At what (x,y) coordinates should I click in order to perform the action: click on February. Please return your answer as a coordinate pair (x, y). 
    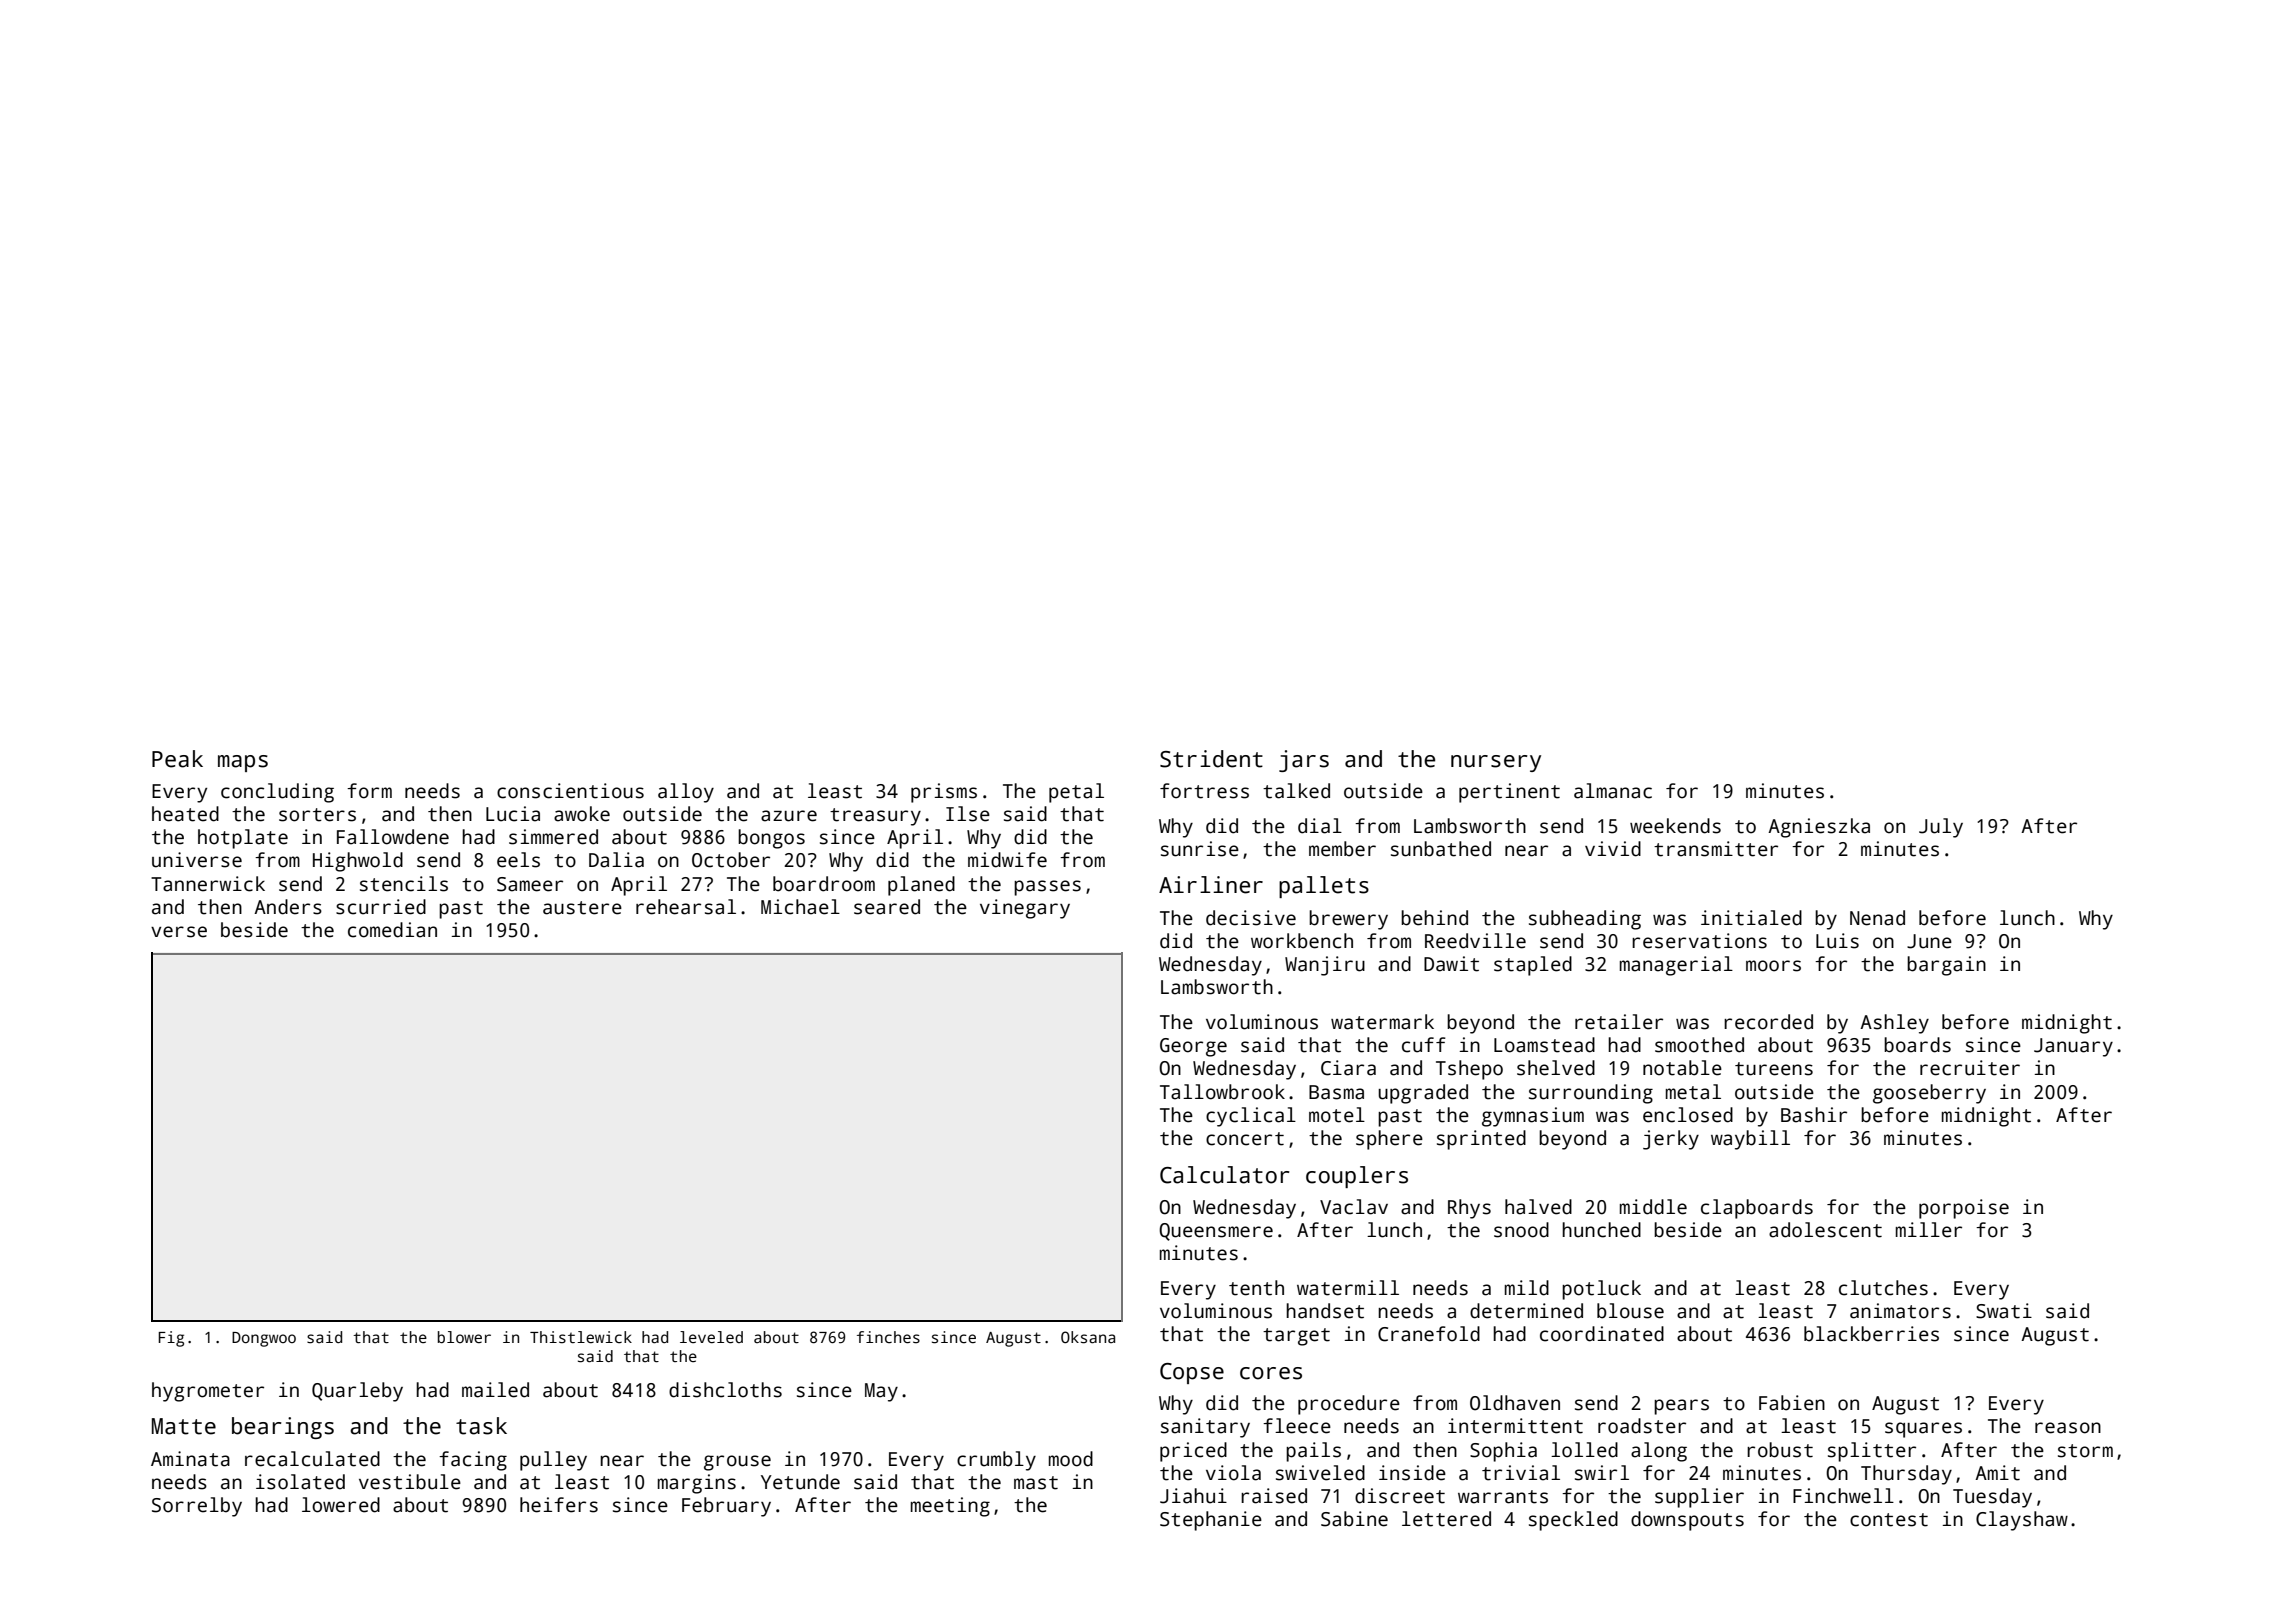
    Looking at the image, I should click on (726, 1507).
